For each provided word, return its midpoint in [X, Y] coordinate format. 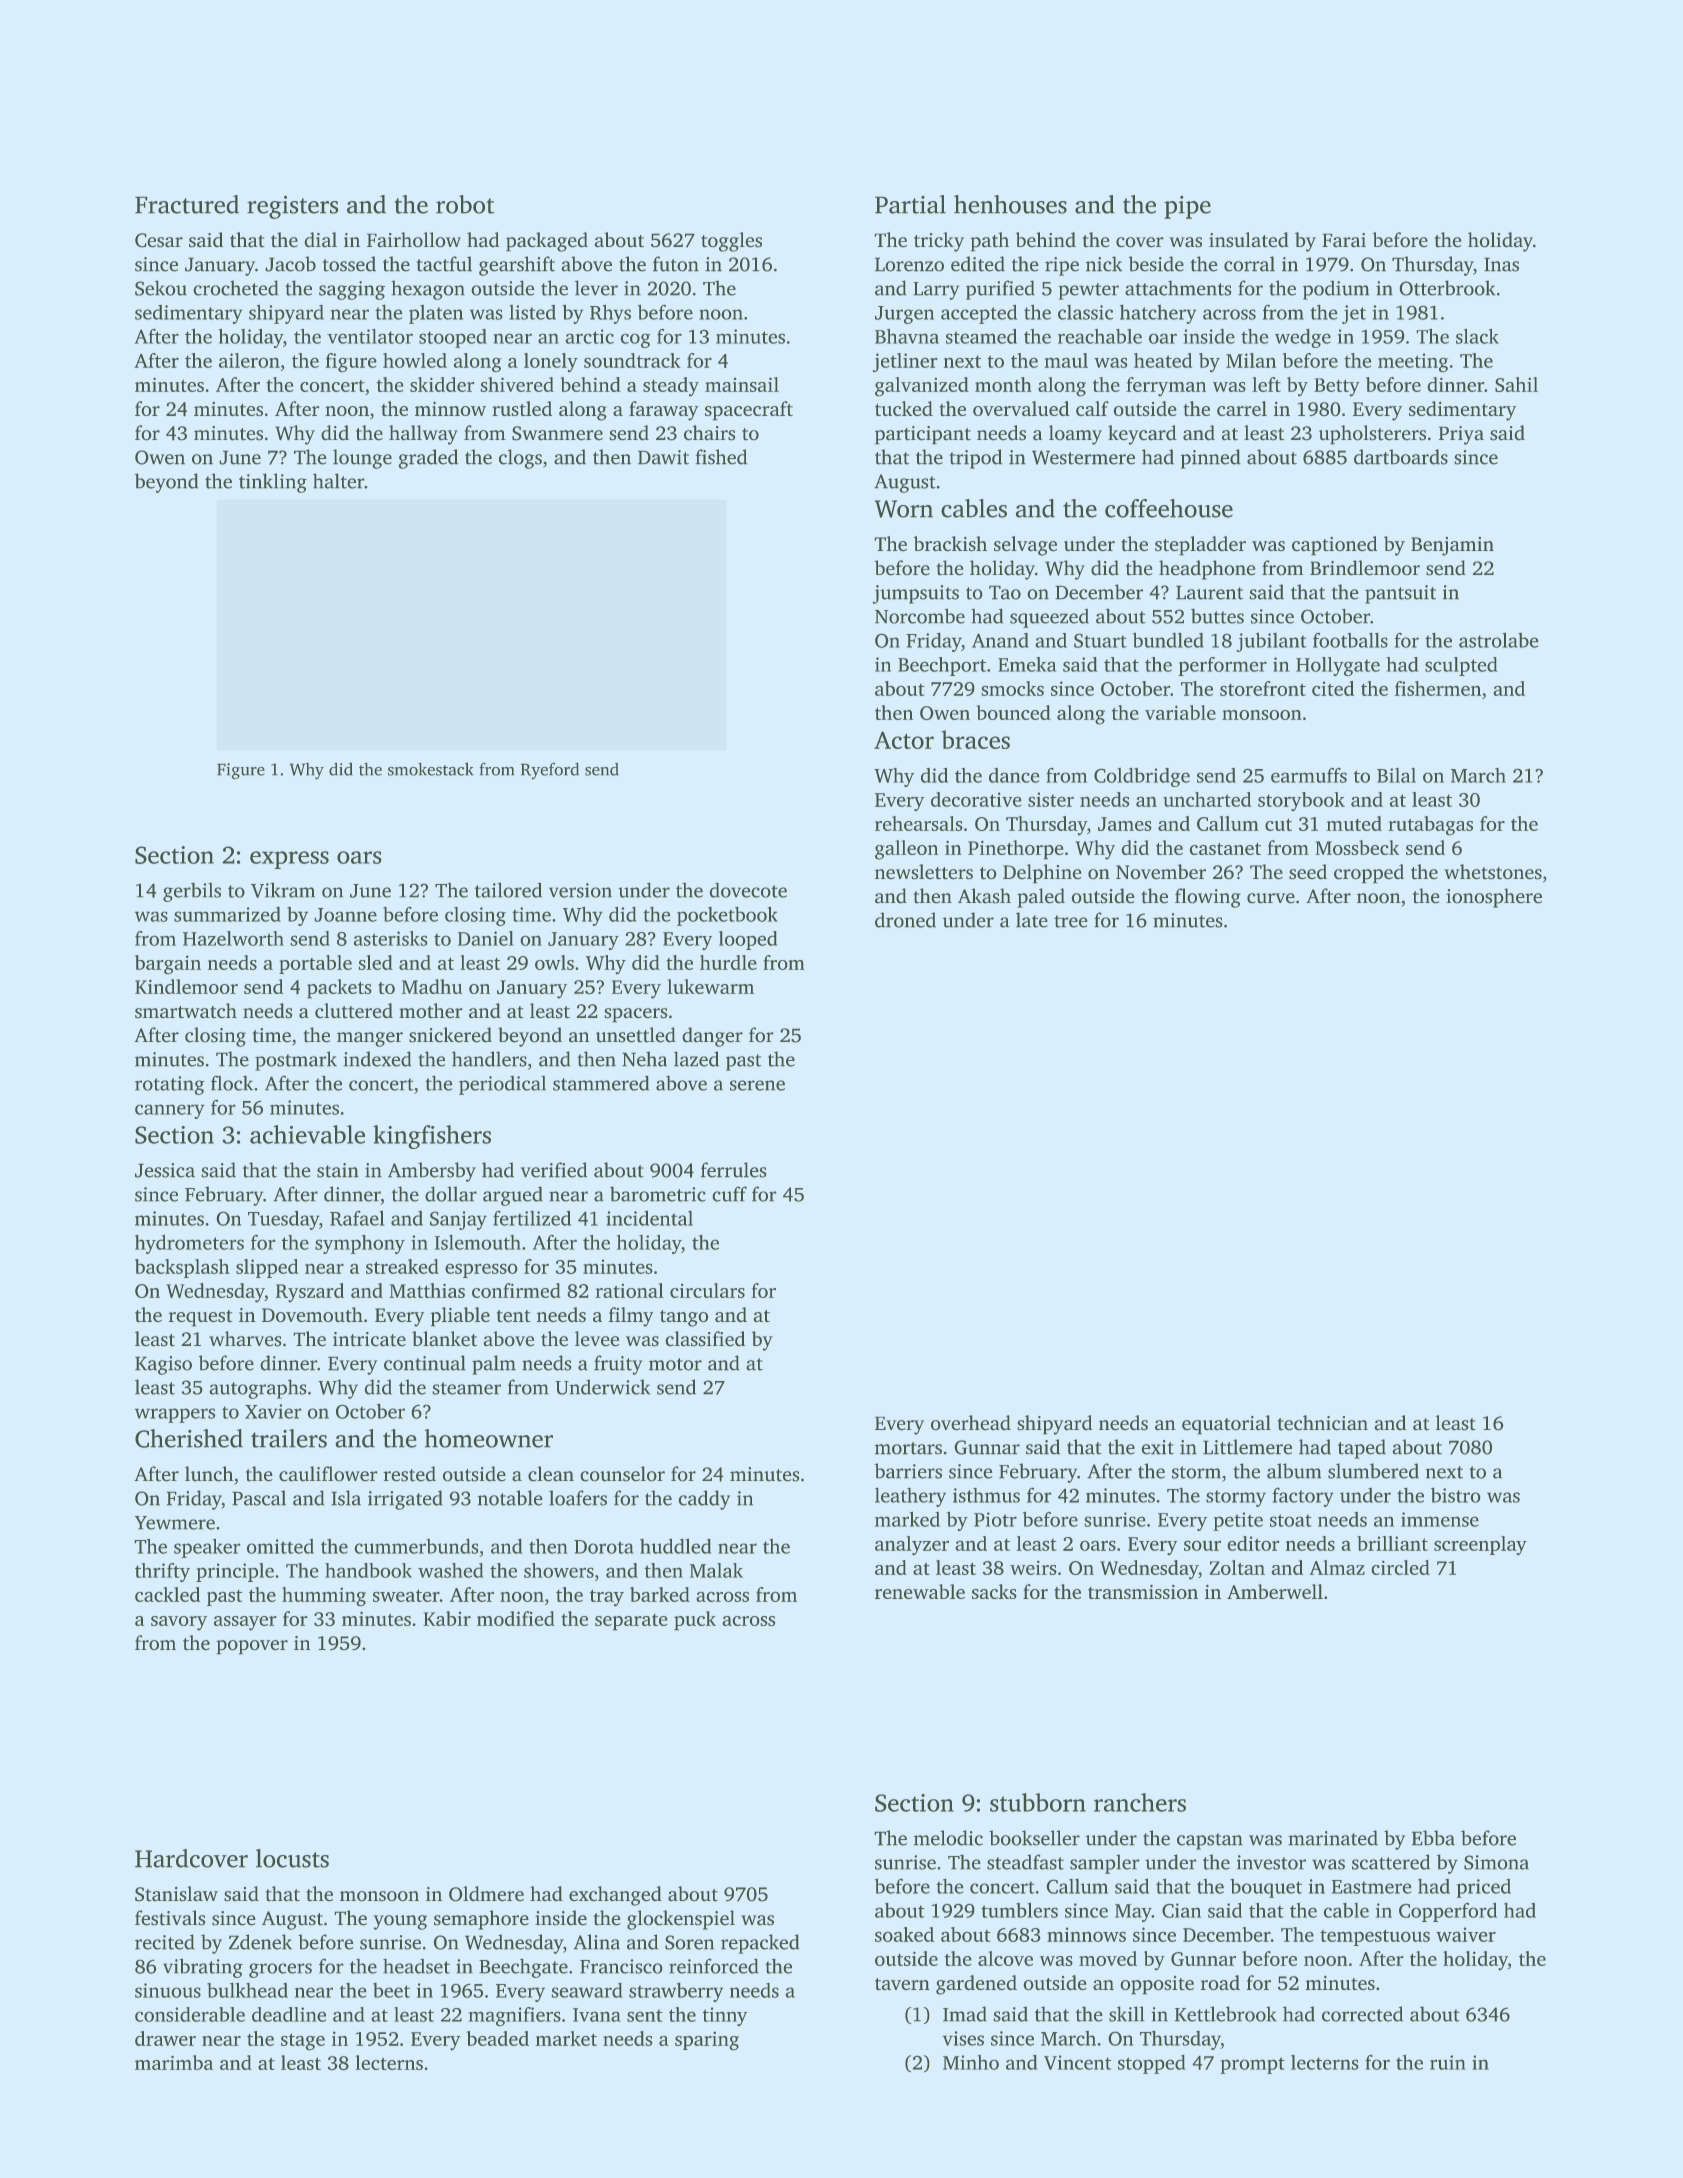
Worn [904, 509]
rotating [169, 1085]
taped [1362, 1449]
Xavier [273, 1411]
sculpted [1461, 666]
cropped [1369, 873]
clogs [520, 459]
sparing [707, 2040]
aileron [249, 360]
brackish [950, 543]
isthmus [986, 1495]
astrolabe [1498, 640]
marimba [174, 2062]
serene [757, 1085]
